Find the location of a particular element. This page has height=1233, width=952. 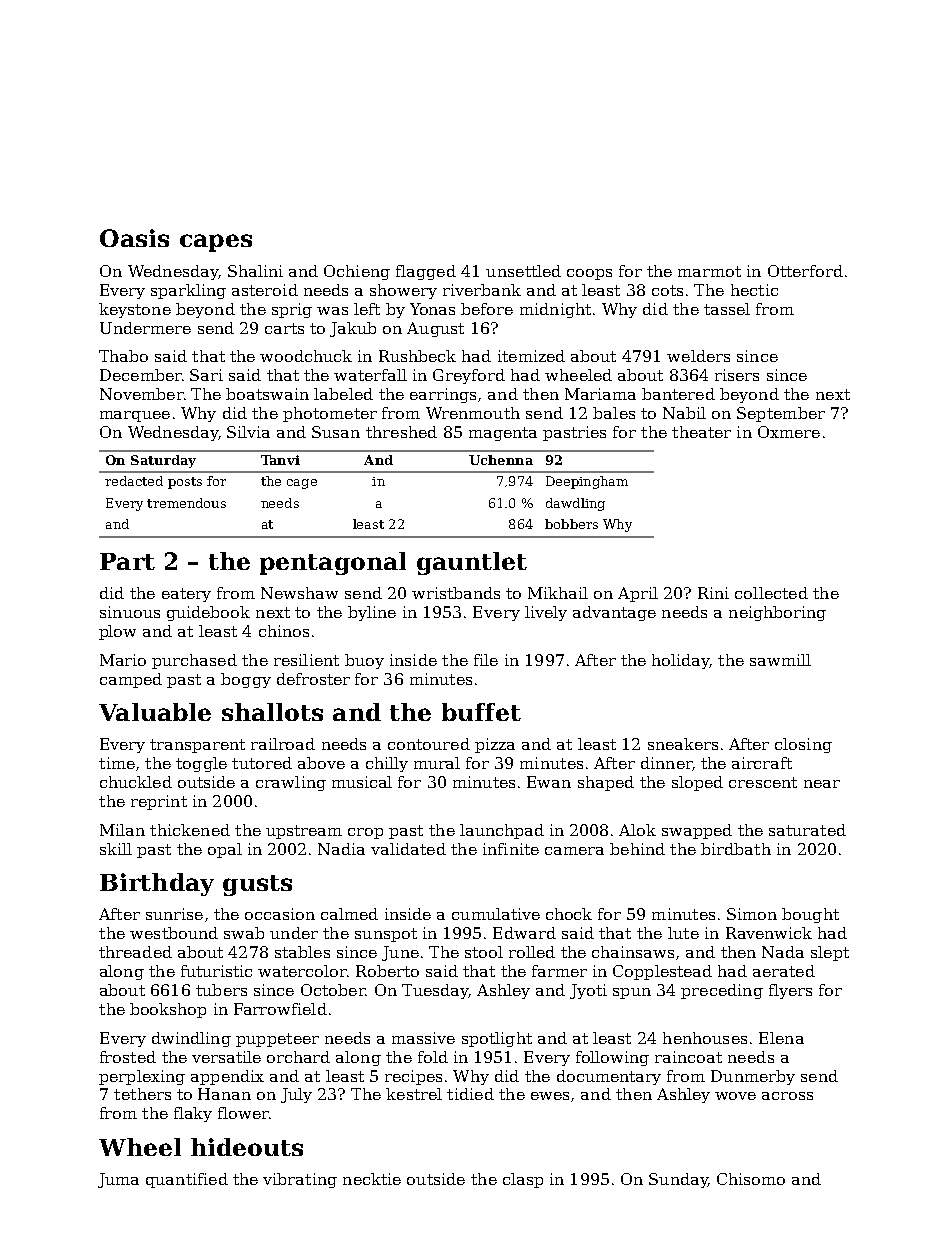

Rini is located at coordinates (713, 593).
